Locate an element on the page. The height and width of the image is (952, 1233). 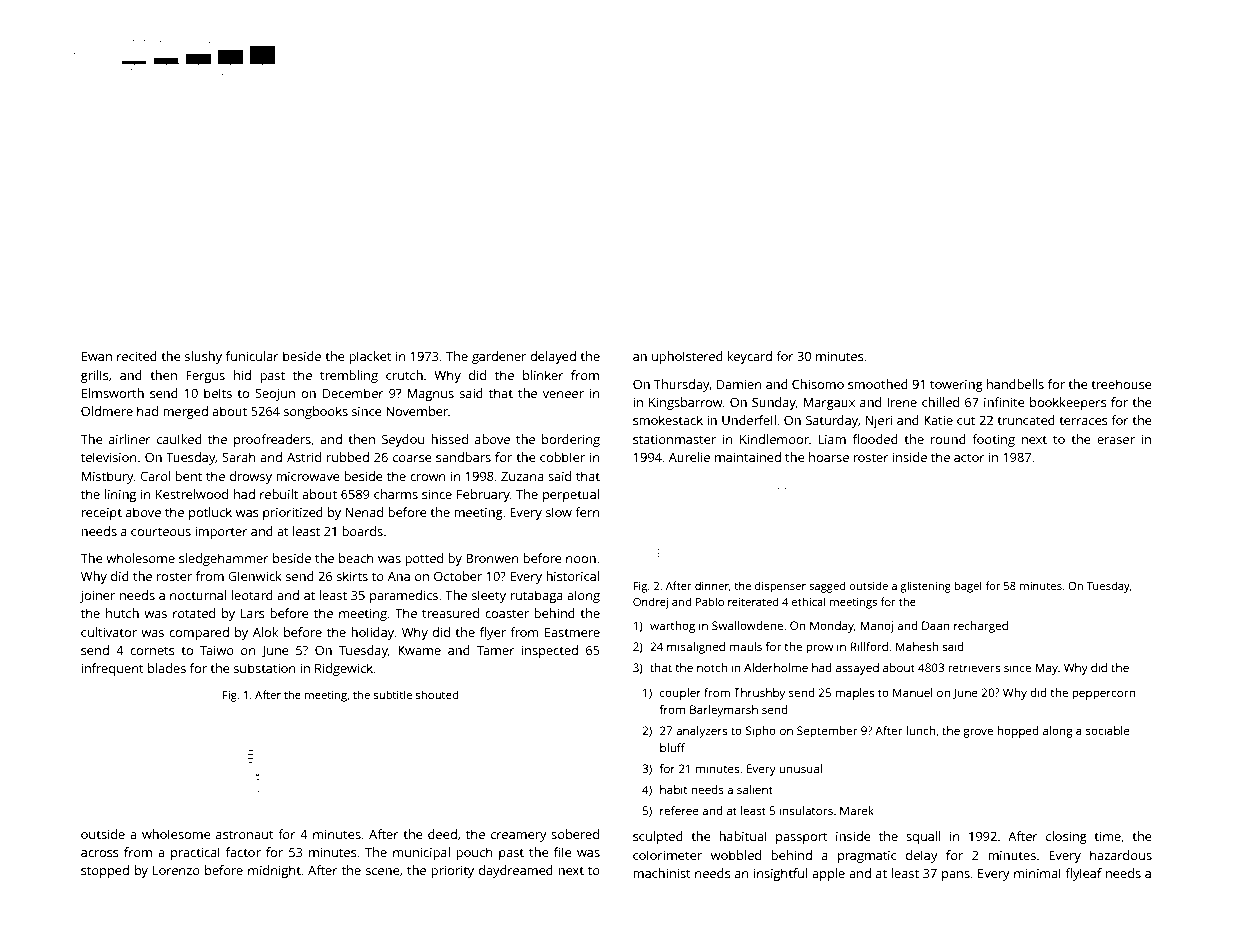
fern is located at coordinates (587, 512).
